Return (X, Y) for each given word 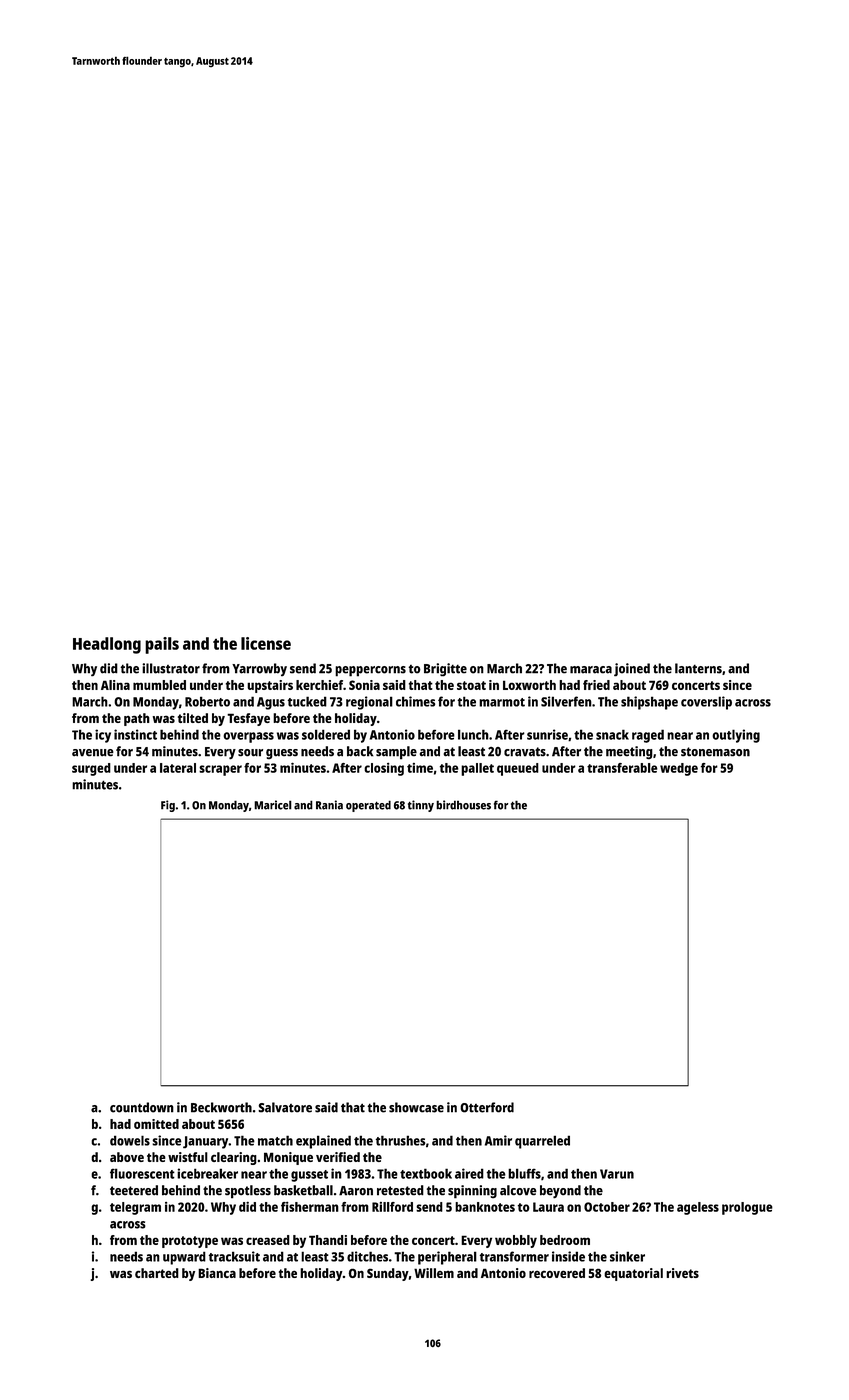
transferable (622, 768)
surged (91, 769)
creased (268, 1240)
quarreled (542, 1142)
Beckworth (221, 1107)
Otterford (487, 1107)
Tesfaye (248, 719)
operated (368, 806)
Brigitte (445, 669)
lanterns (698, 668)
